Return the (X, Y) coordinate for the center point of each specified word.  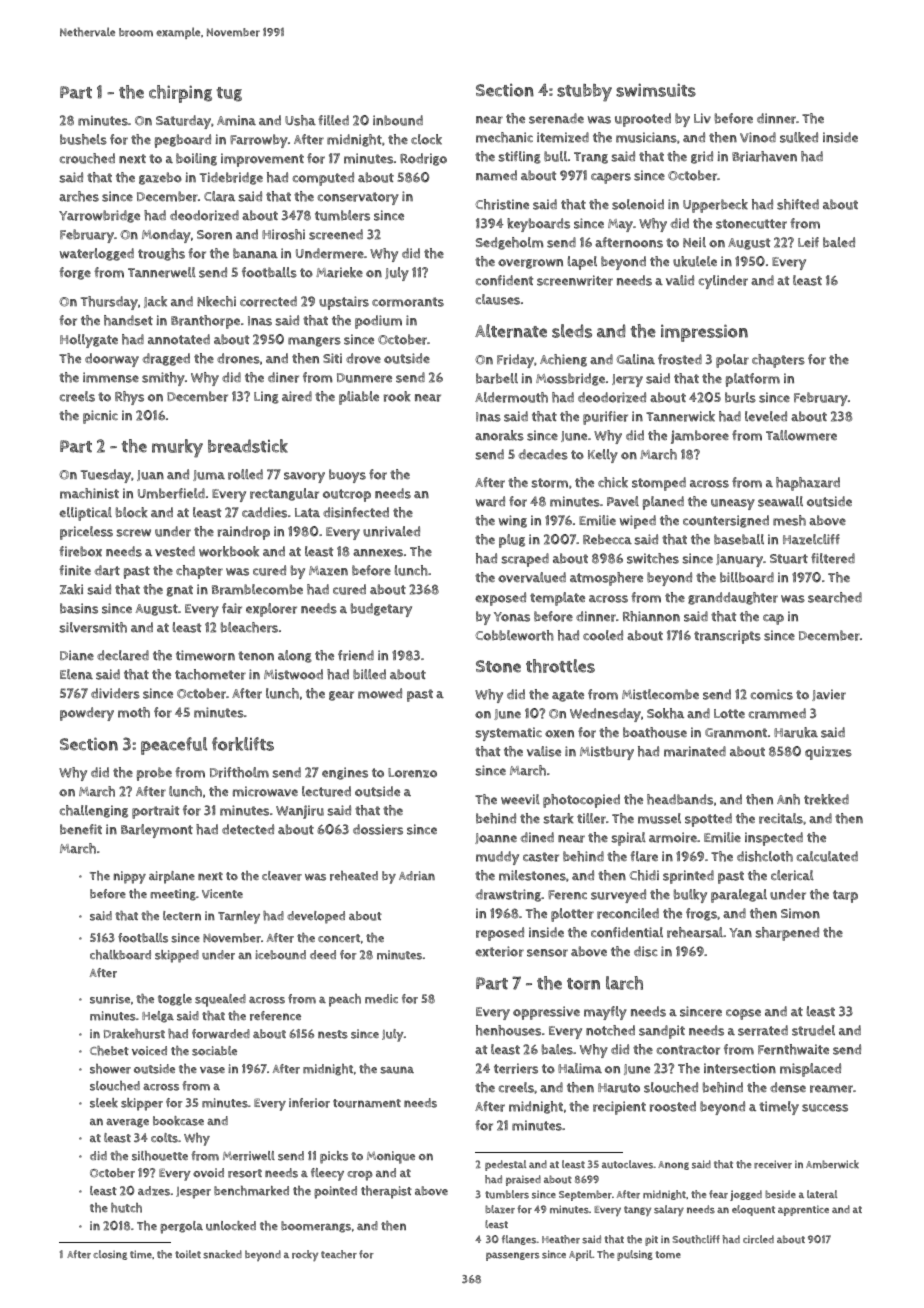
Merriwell (249, 1156)
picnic (100, 417)
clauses (498, 299)
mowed (380, 693)
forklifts (243, 744)
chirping (180, 94)
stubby (584, 93)
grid (702, 157)
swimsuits (656, 90)
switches (653, 558)
